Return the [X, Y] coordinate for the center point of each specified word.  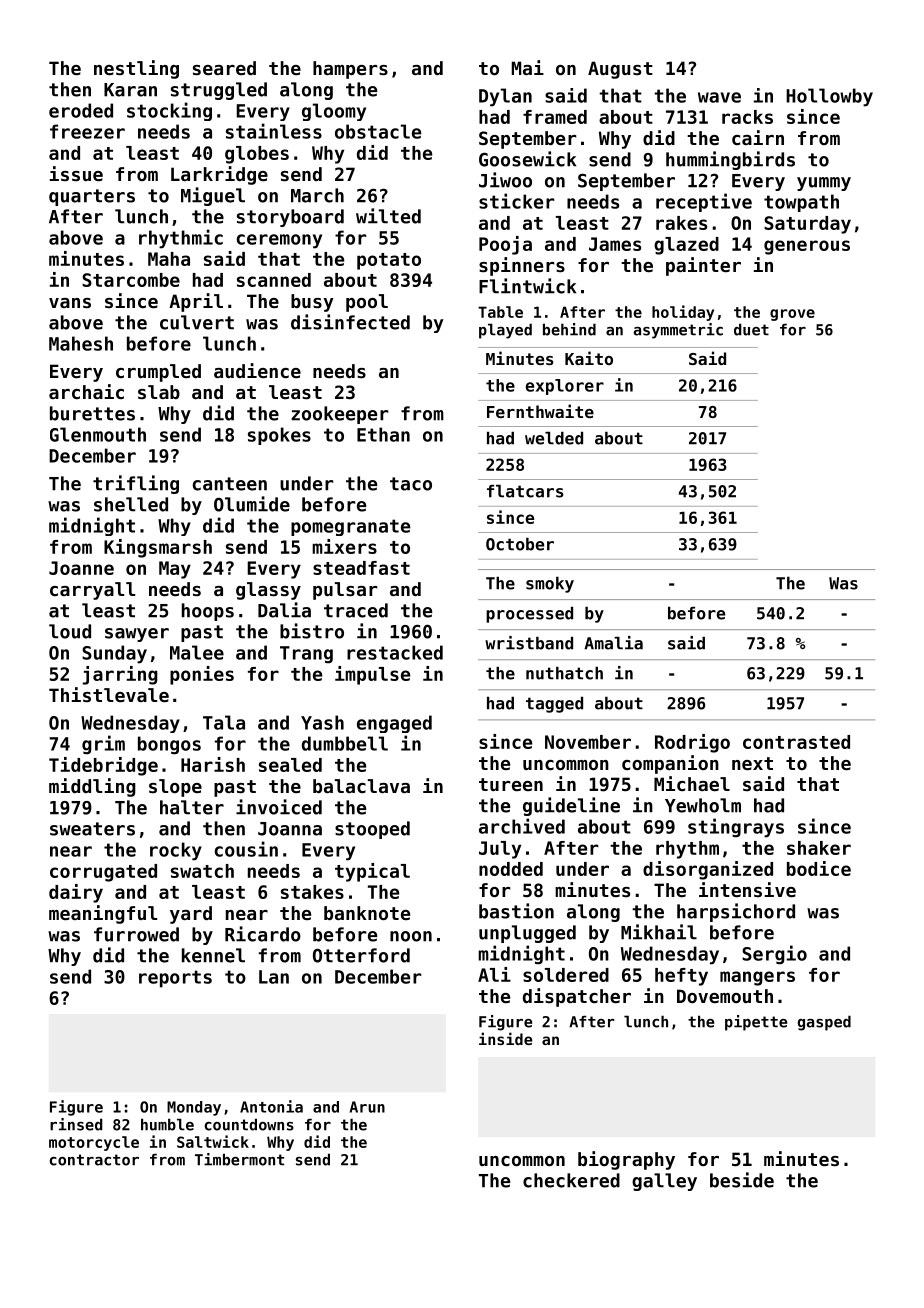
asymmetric [678, 331]
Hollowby [829, 97]
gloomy [334, 112]
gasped [824, 1023]
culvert [197, 322]
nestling [136, 69]
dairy [76, 893]
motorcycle [94, 1143]
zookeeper [340, 415]
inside [505, 1038]
